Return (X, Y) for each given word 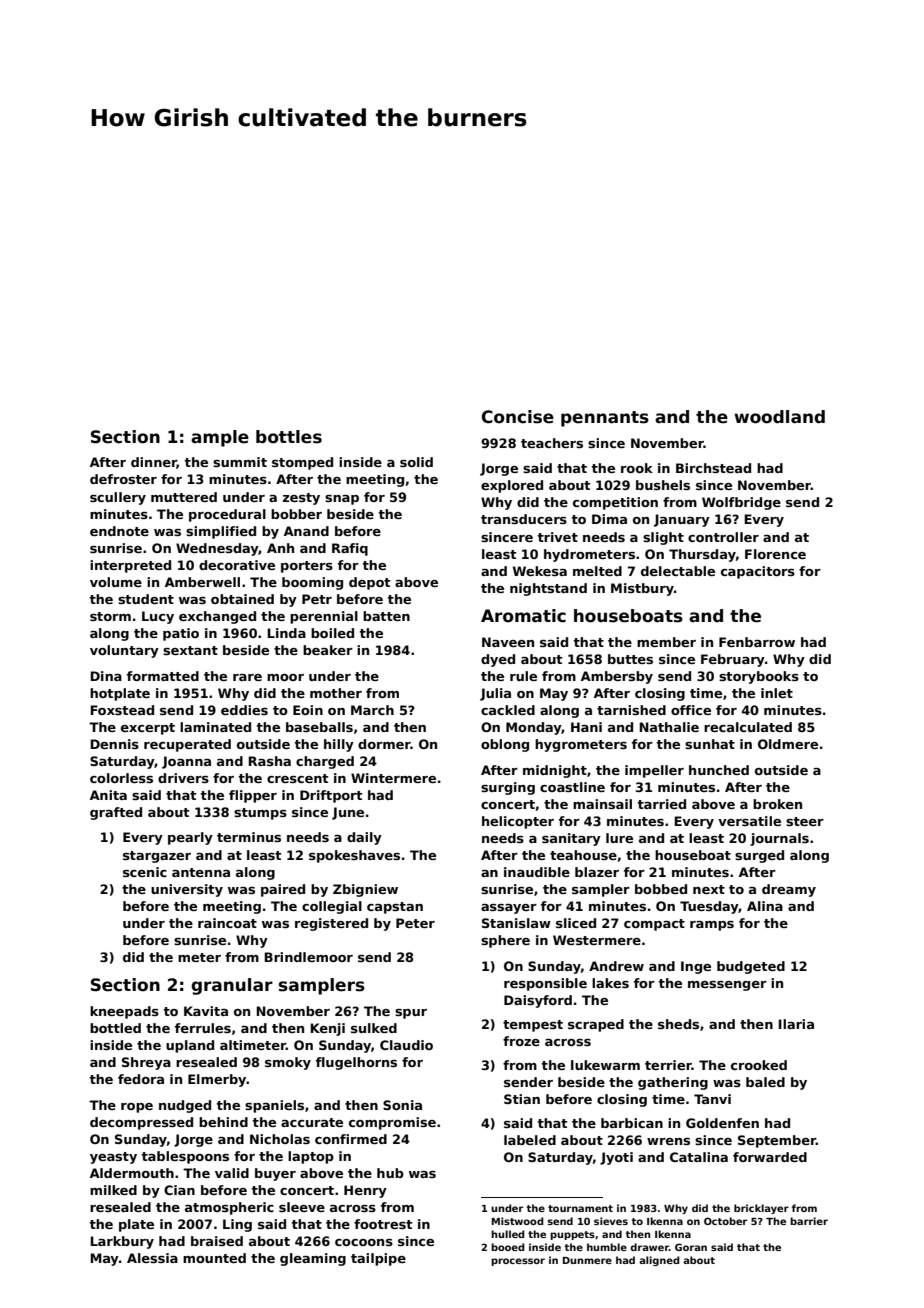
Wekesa (540, 571)
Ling (237, 1225)
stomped (302, 463)
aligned (659, 1261)
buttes (630, 659)
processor (518, 1262)
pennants (605, 419)
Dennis (114, 744)
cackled (508, 710)
